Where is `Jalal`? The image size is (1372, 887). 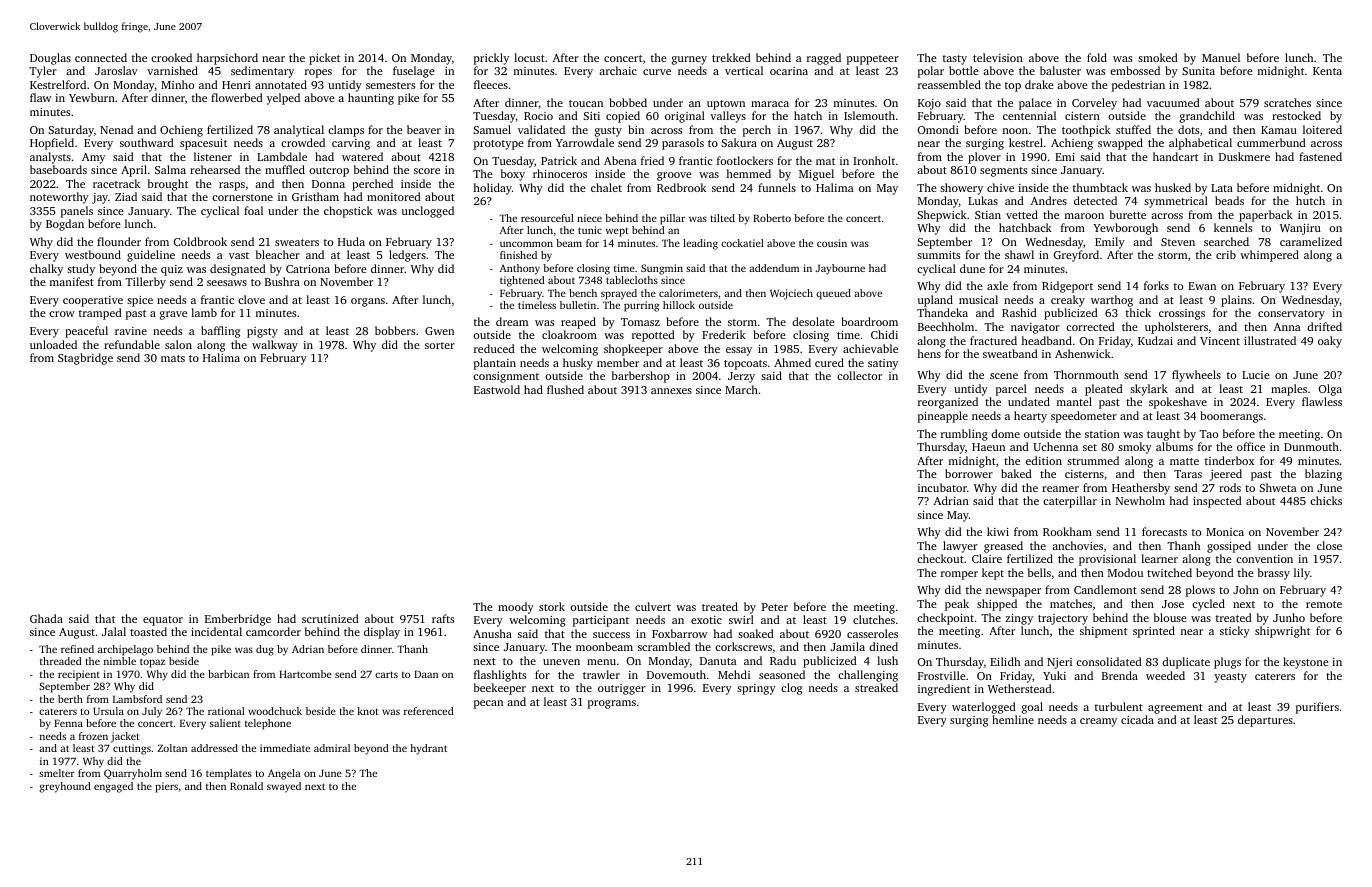
Jalal is located at coordinates (114, 631).
